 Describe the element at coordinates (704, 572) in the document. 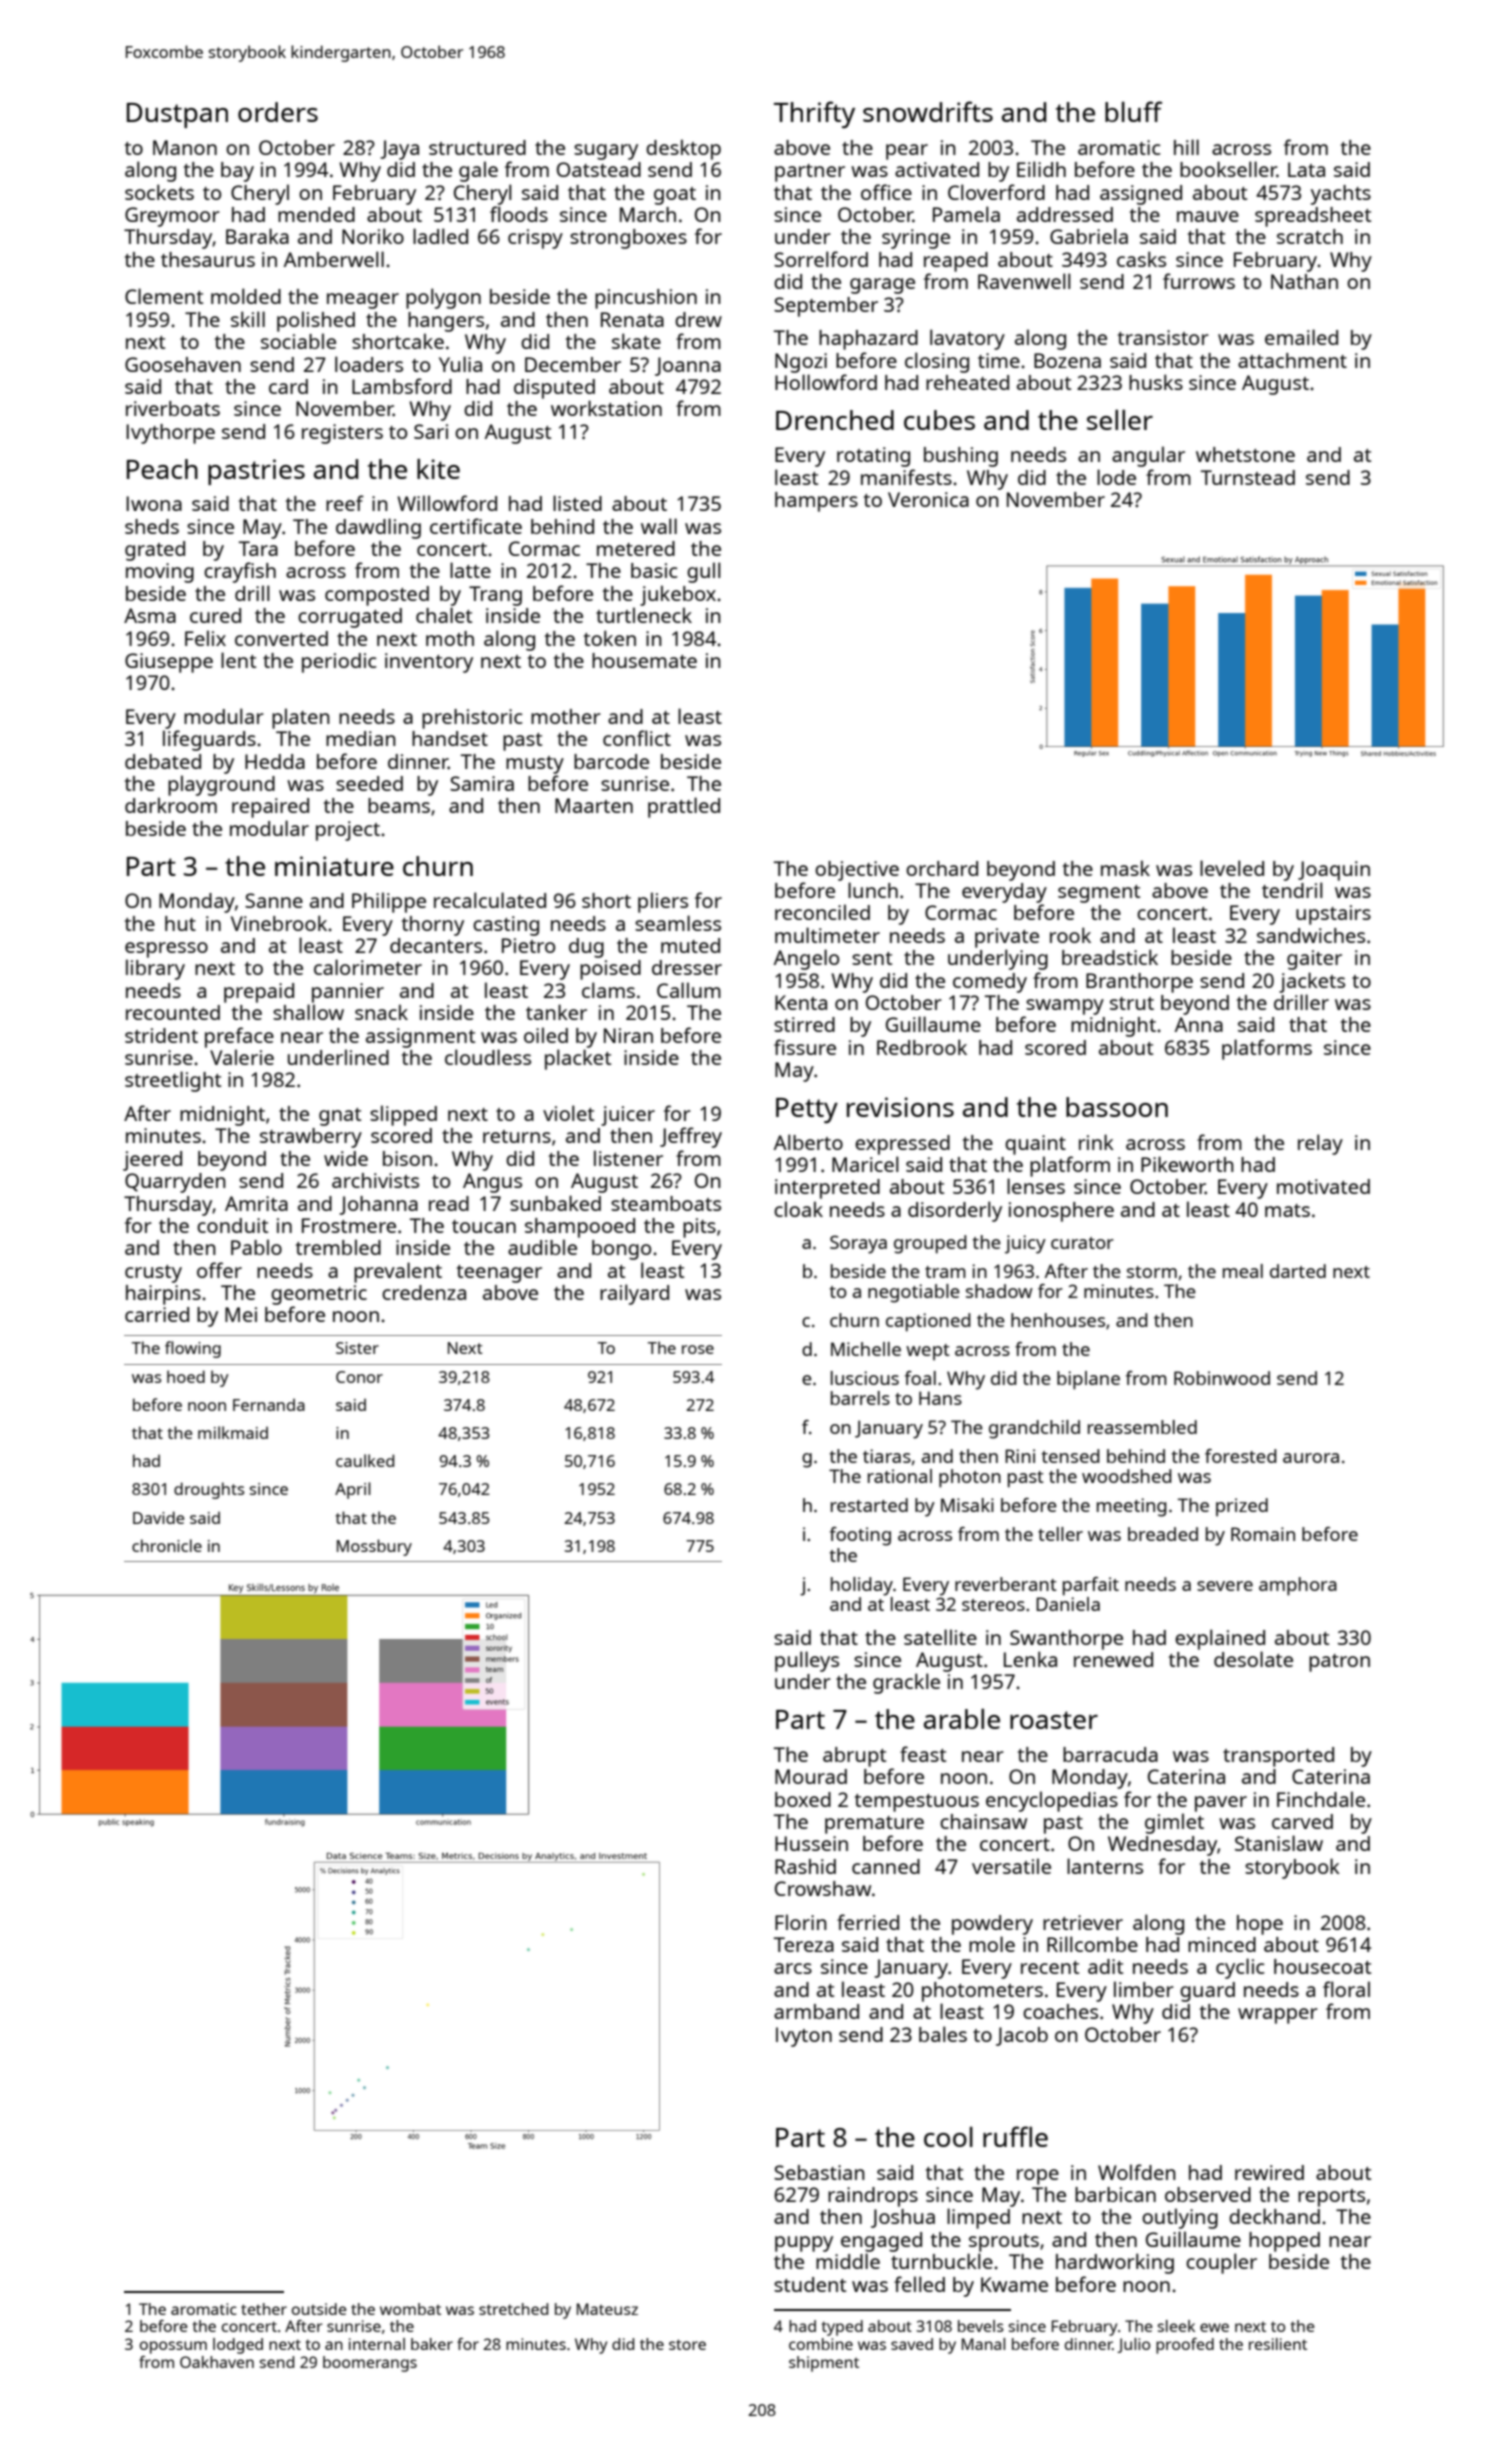

I see `gull` at that location.
